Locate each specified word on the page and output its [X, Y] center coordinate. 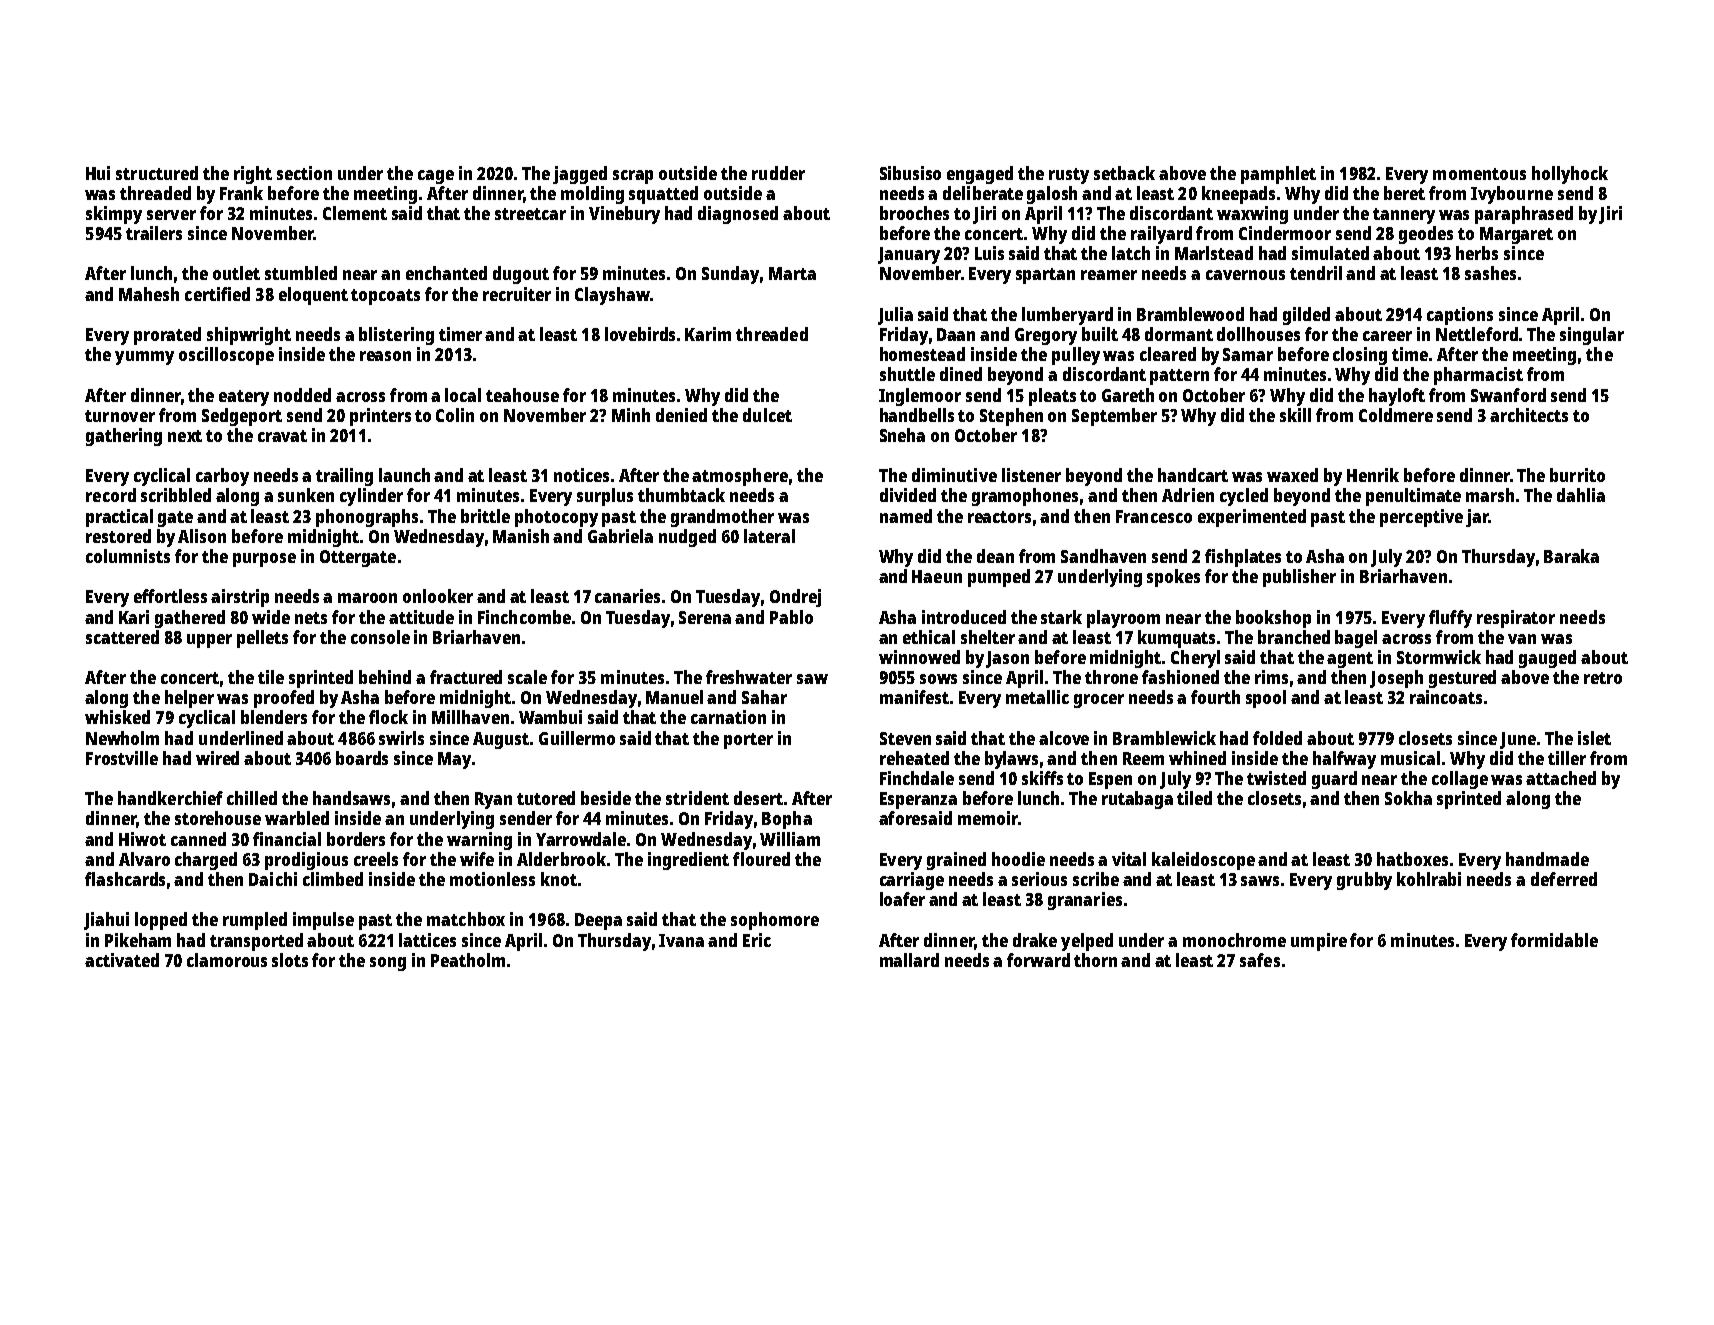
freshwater [749, 677]
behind [385, 677]
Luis [989, 253]
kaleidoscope [1203, 861]
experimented [1252, 518]
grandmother [722, 518]
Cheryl [1195, 659]
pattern [1179, 377]
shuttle [907, 374]
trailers [154, 233]
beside [606, 798]
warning [479, 841]
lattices [427, 940]
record [111, 495]
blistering [396, 336]
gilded [1306, 316]
